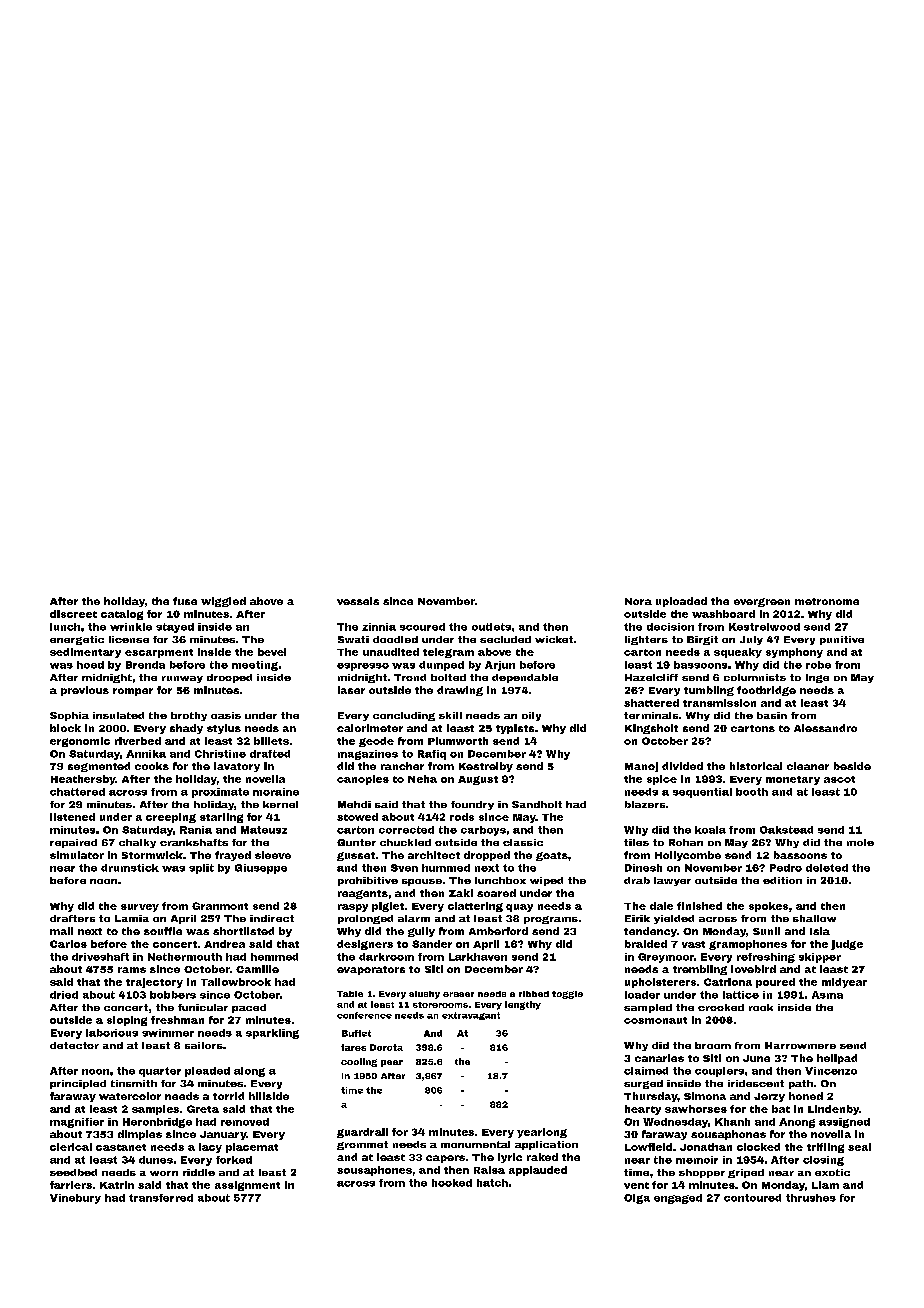  I want to click on Vinebury, so click(75, 1199).
